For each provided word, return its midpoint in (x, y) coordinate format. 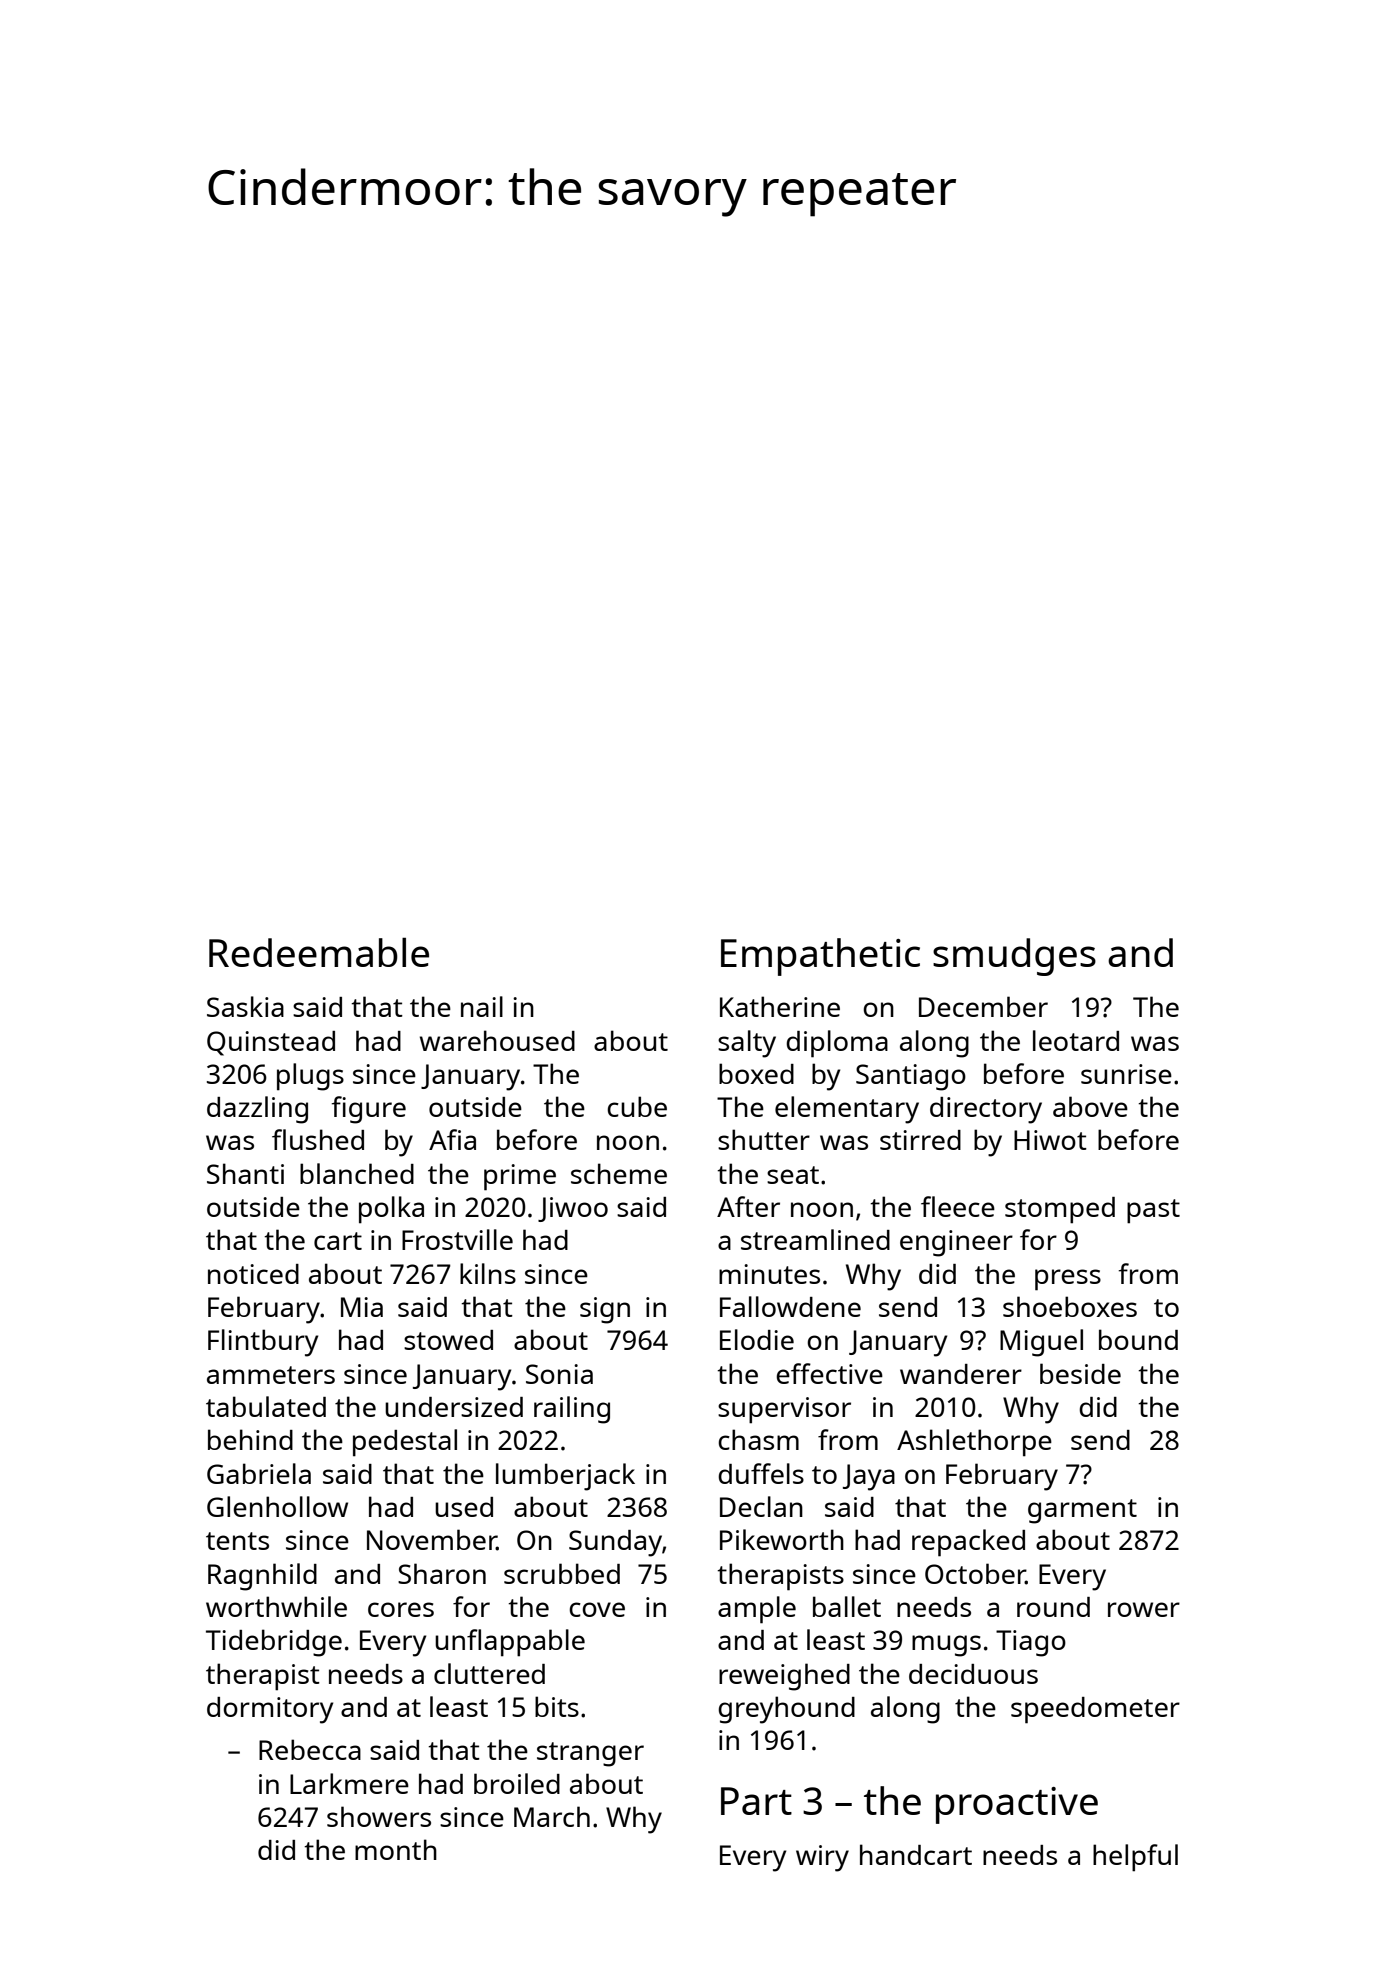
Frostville (457, 1239)
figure (369, 1110)
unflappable (510, 1643)
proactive (1017, 1805)
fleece (958, 1206)
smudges (1014, 957)
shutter (764, 1139)
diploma (837, 1044)
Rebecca (310, 1749)
